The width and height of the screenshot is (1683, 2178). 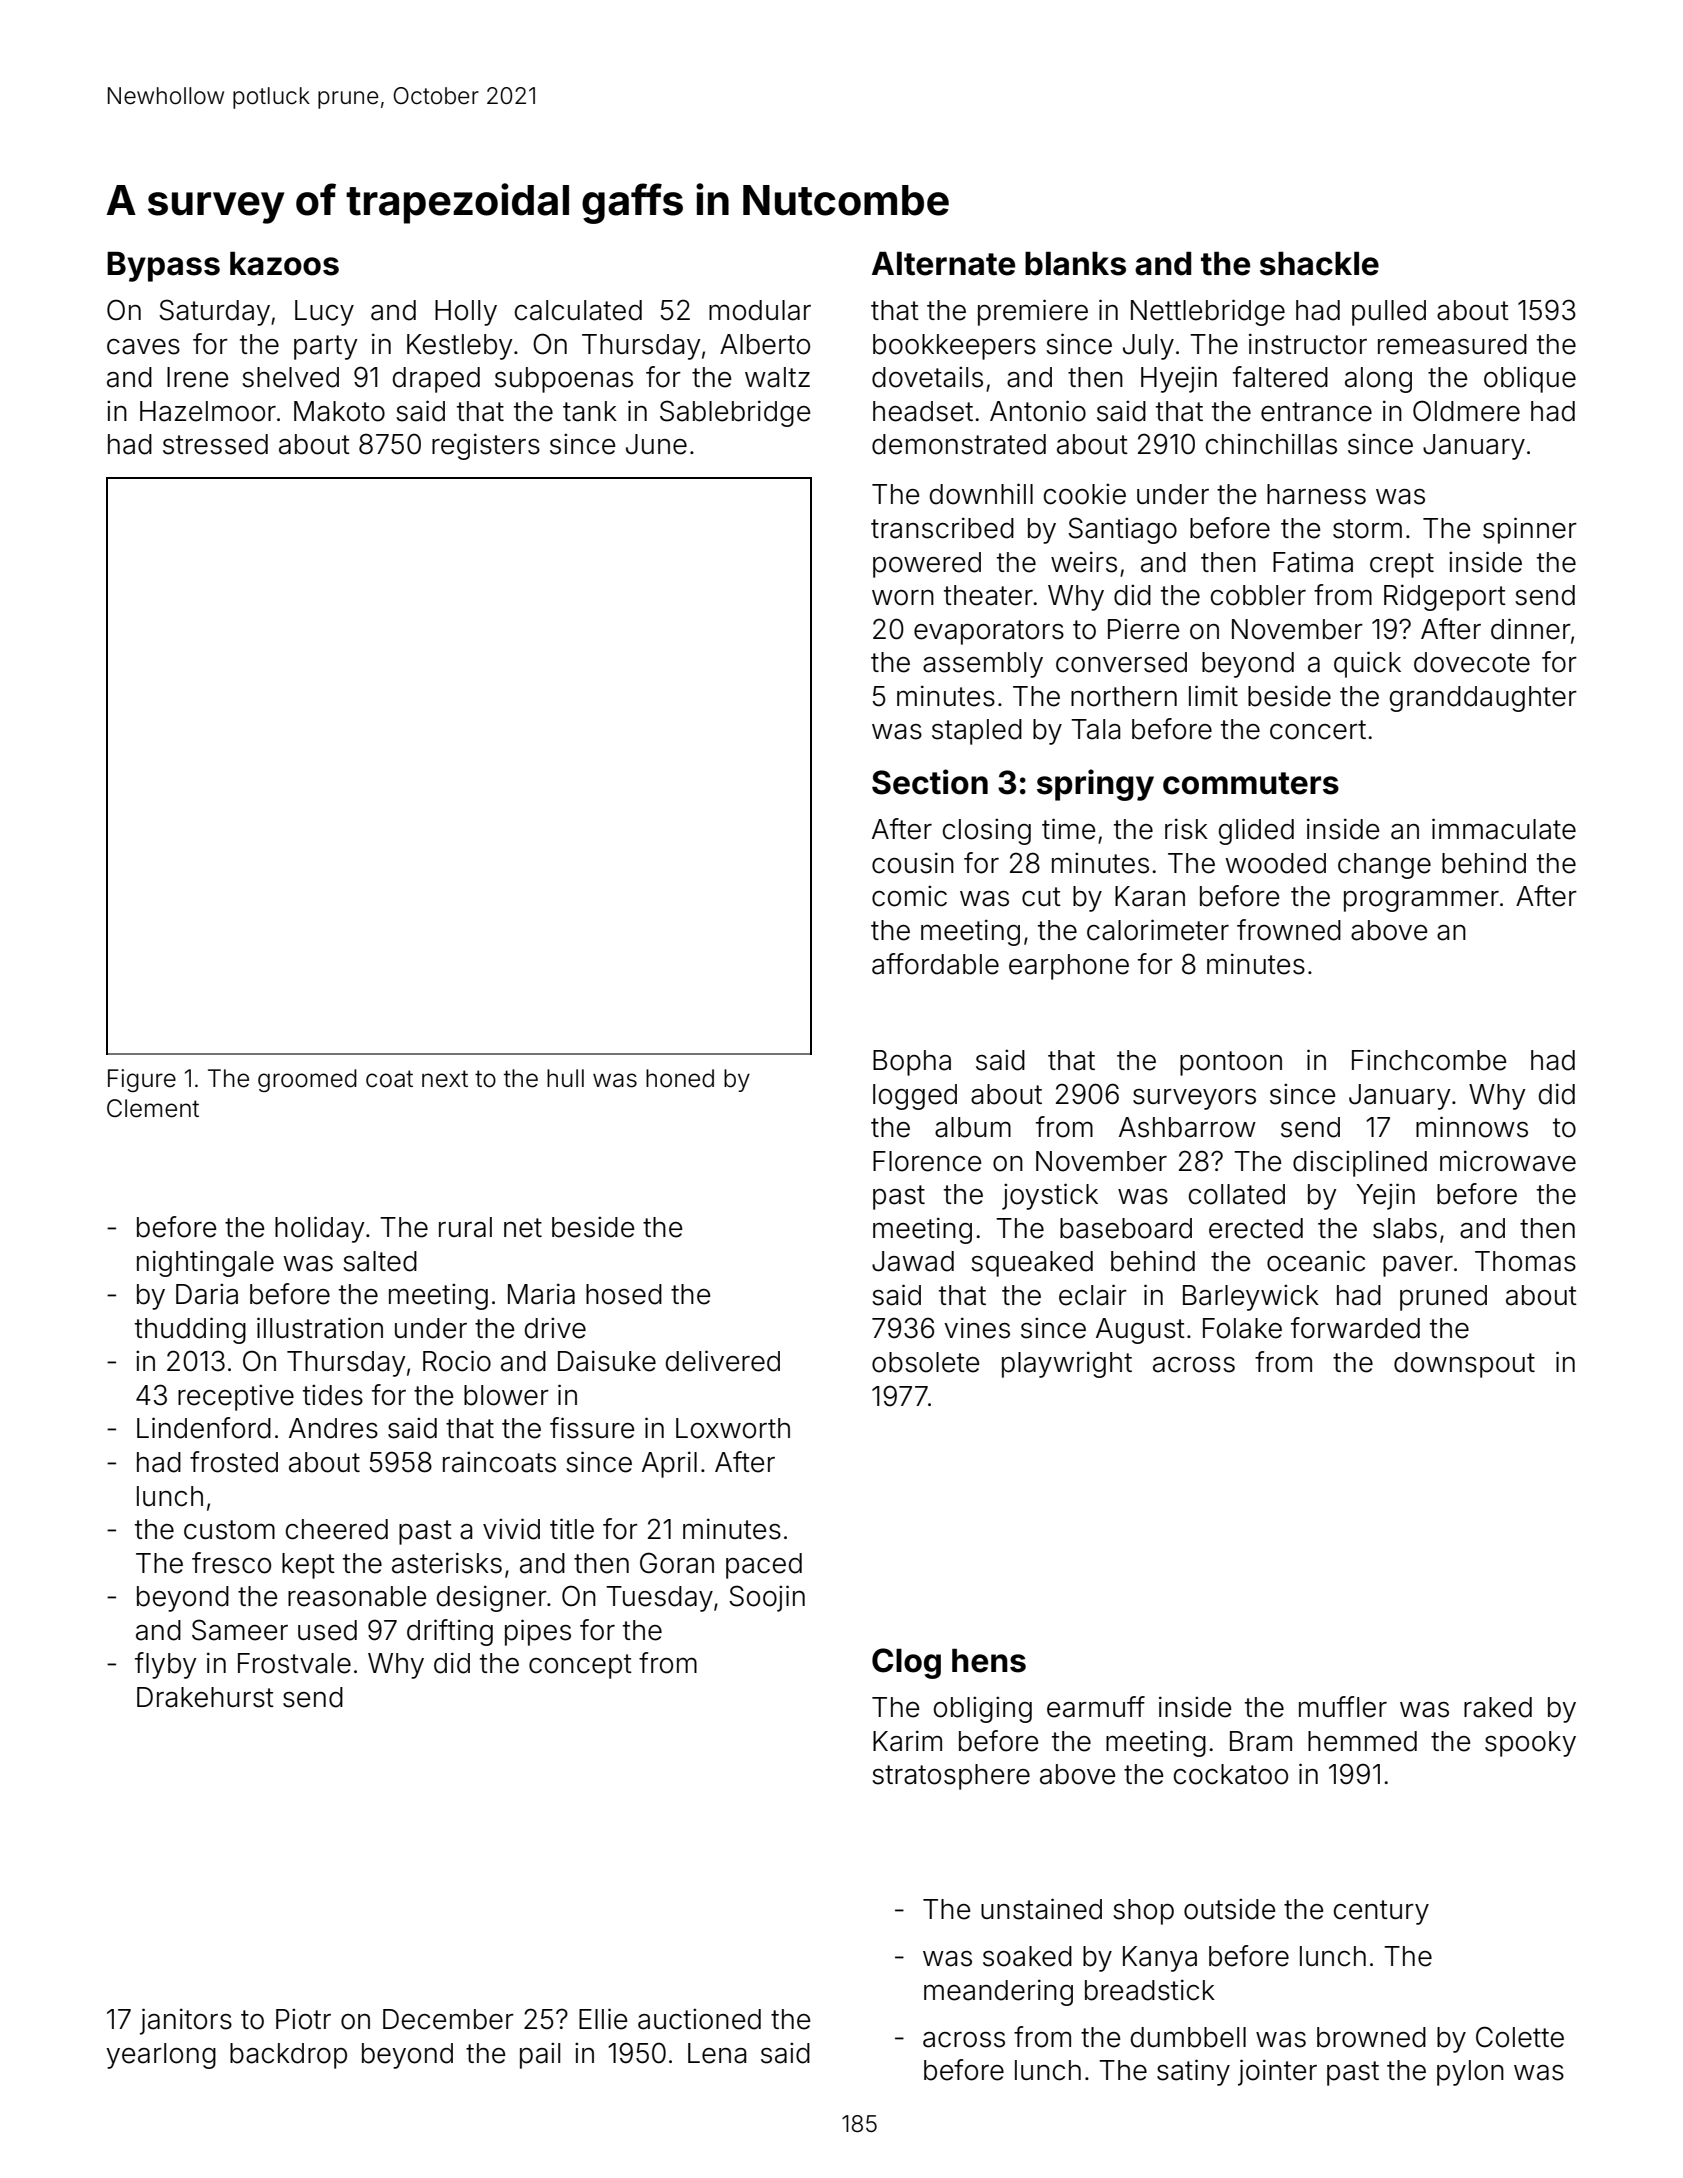 I want to click on calculated, so click(x=578, y=310).
